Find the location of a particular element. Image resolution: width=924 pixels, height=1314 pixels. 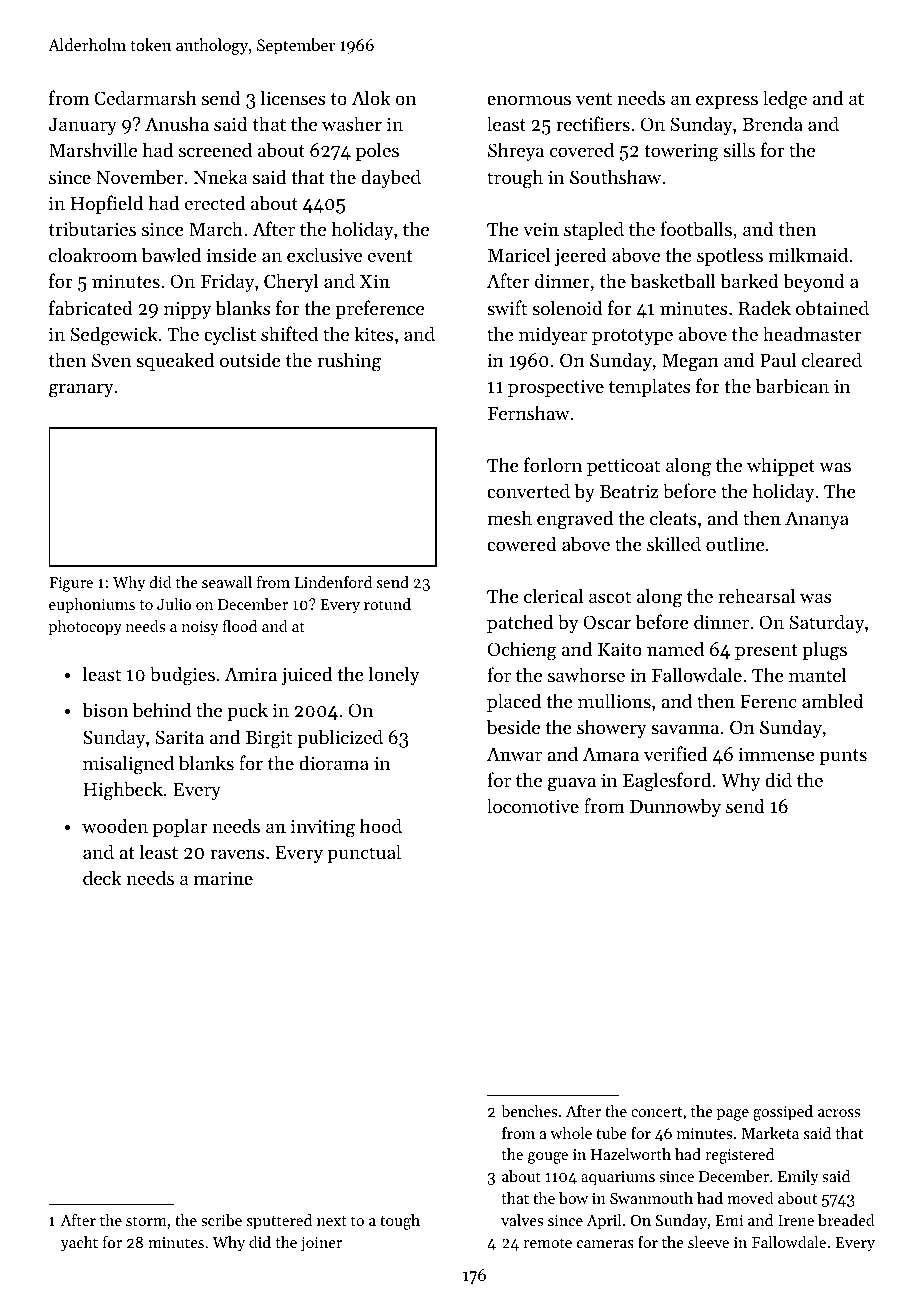

Marshville is located at coordinates (93, 149).
